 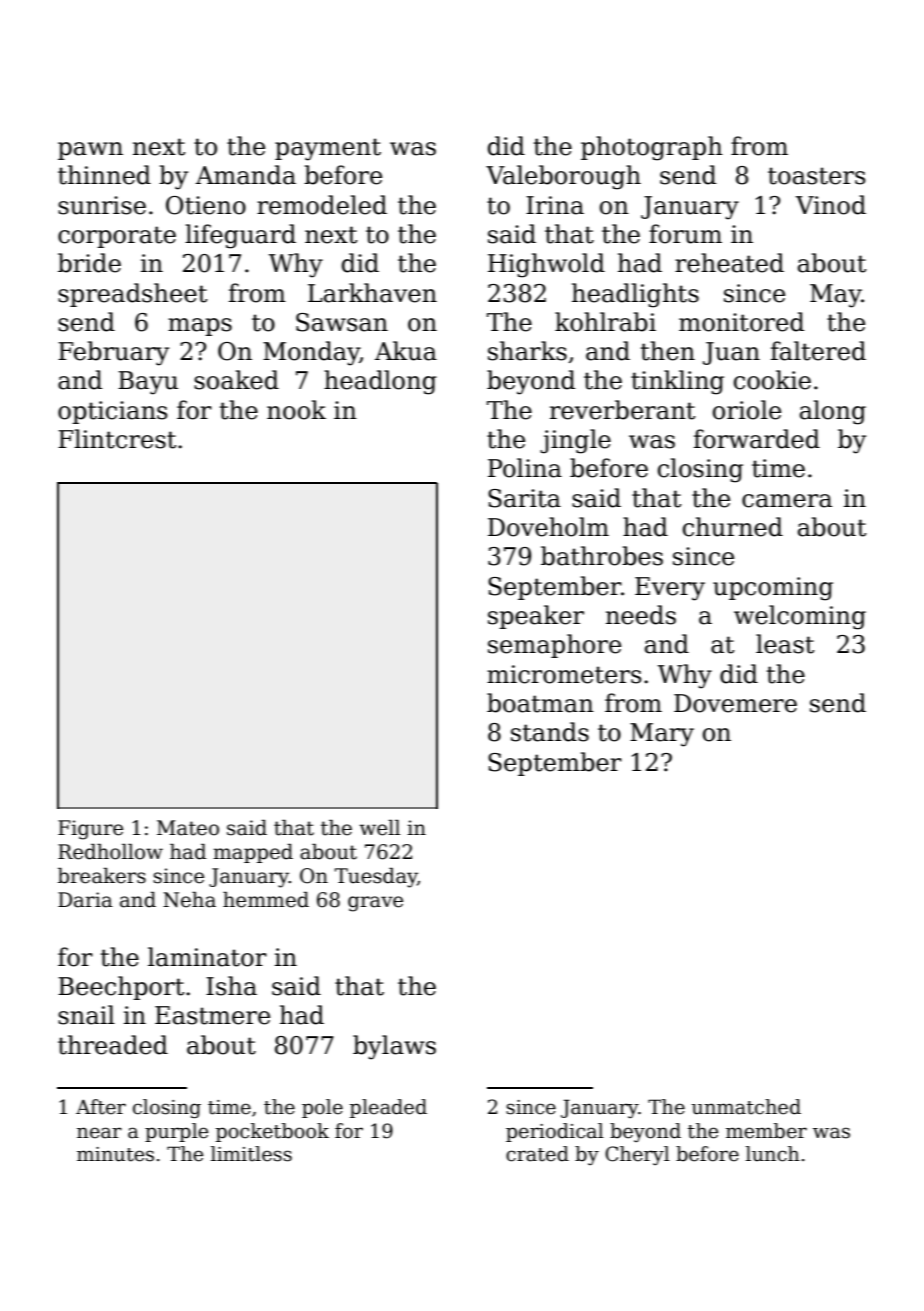 I want to click on Bayu, so click(x=148, y=383).
